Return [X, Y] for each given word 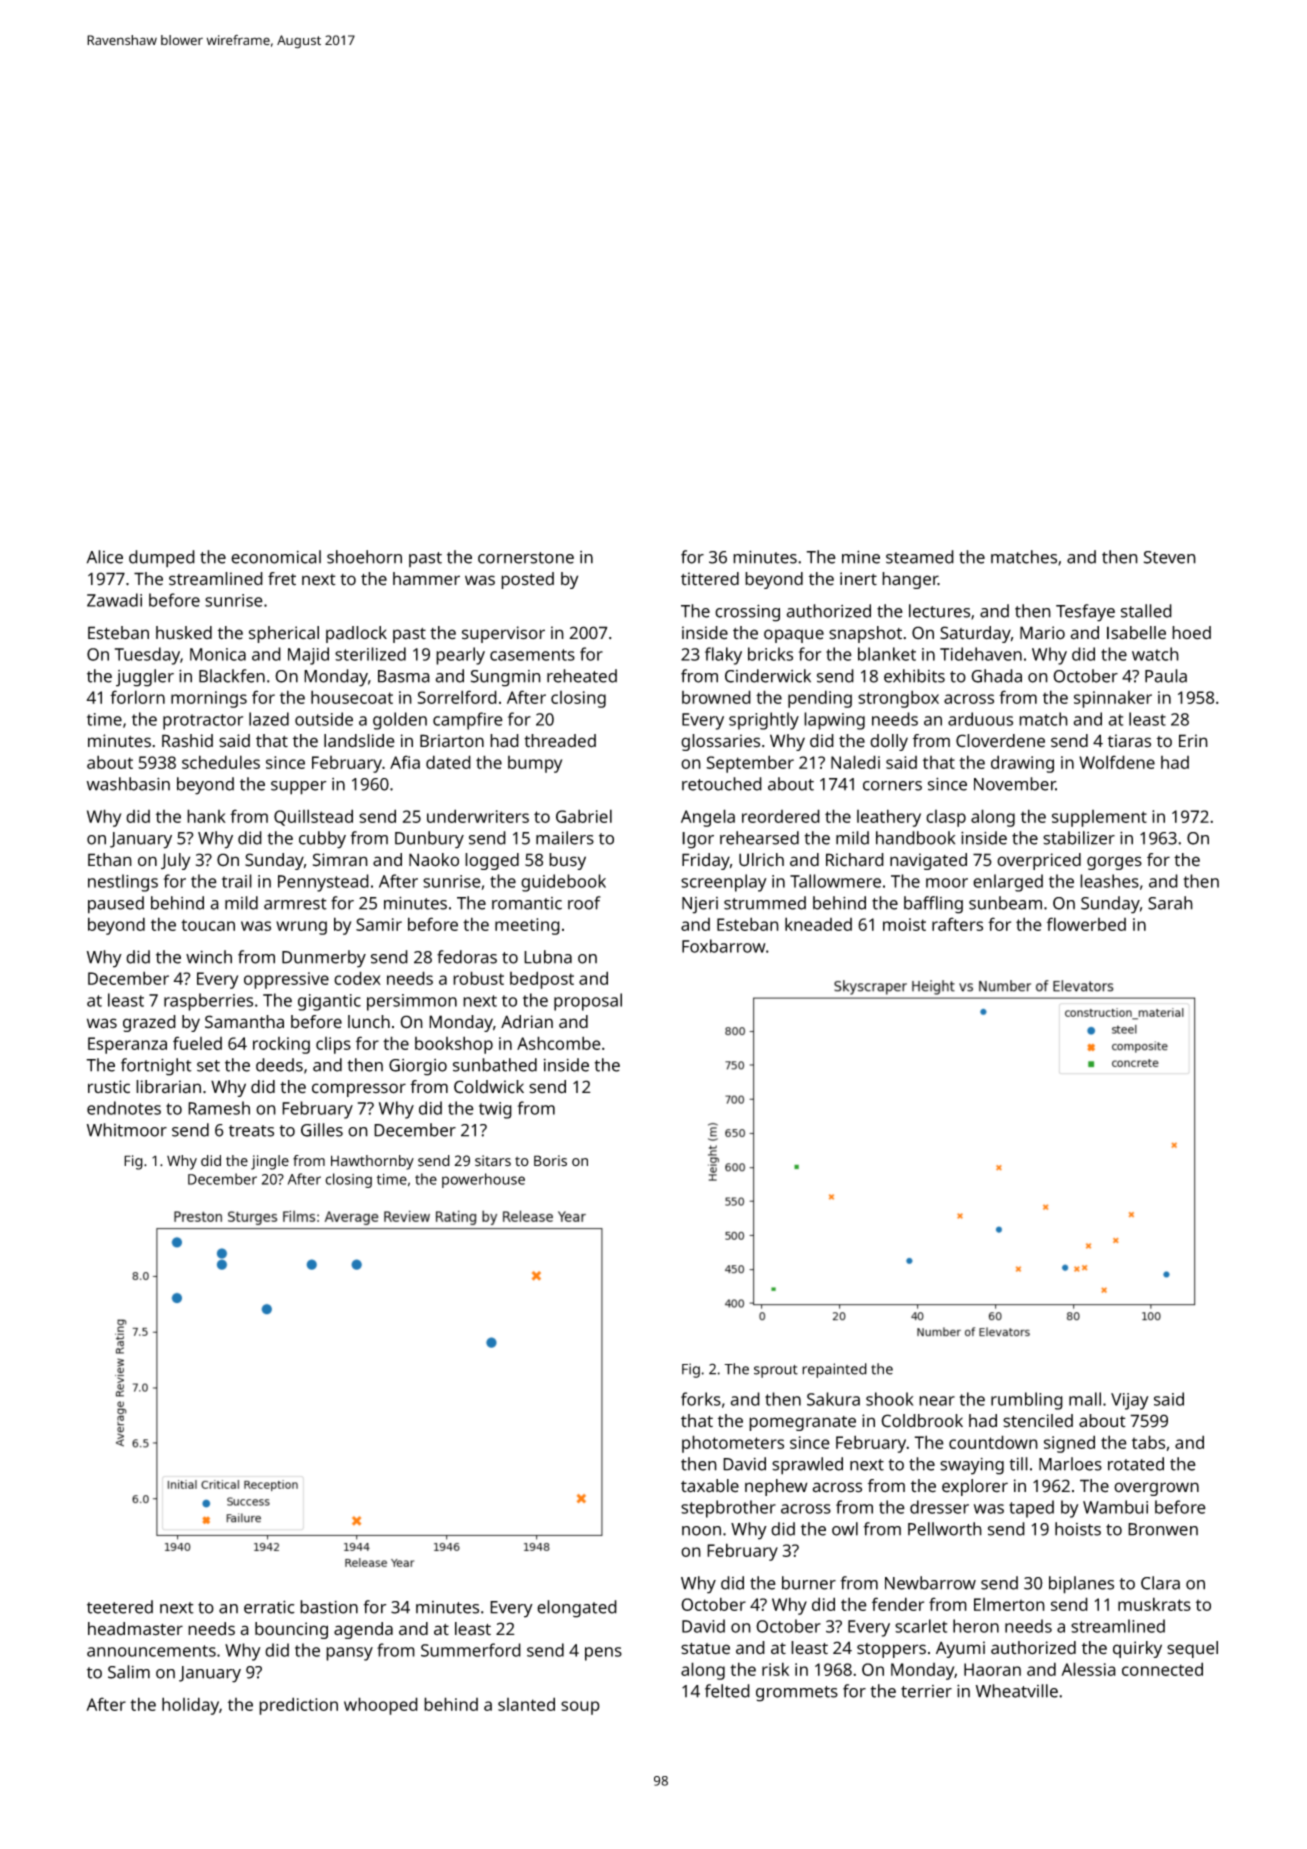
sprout [776, 1371]
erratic [269, 1607]
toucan [208, 925]
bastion [329, 1607]
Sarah [1170, 903]
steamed [920, 557]
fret [282, 579]
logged [492, 861]
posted [527, 580]
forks [701, 1399]
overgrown [1156, 1489]
